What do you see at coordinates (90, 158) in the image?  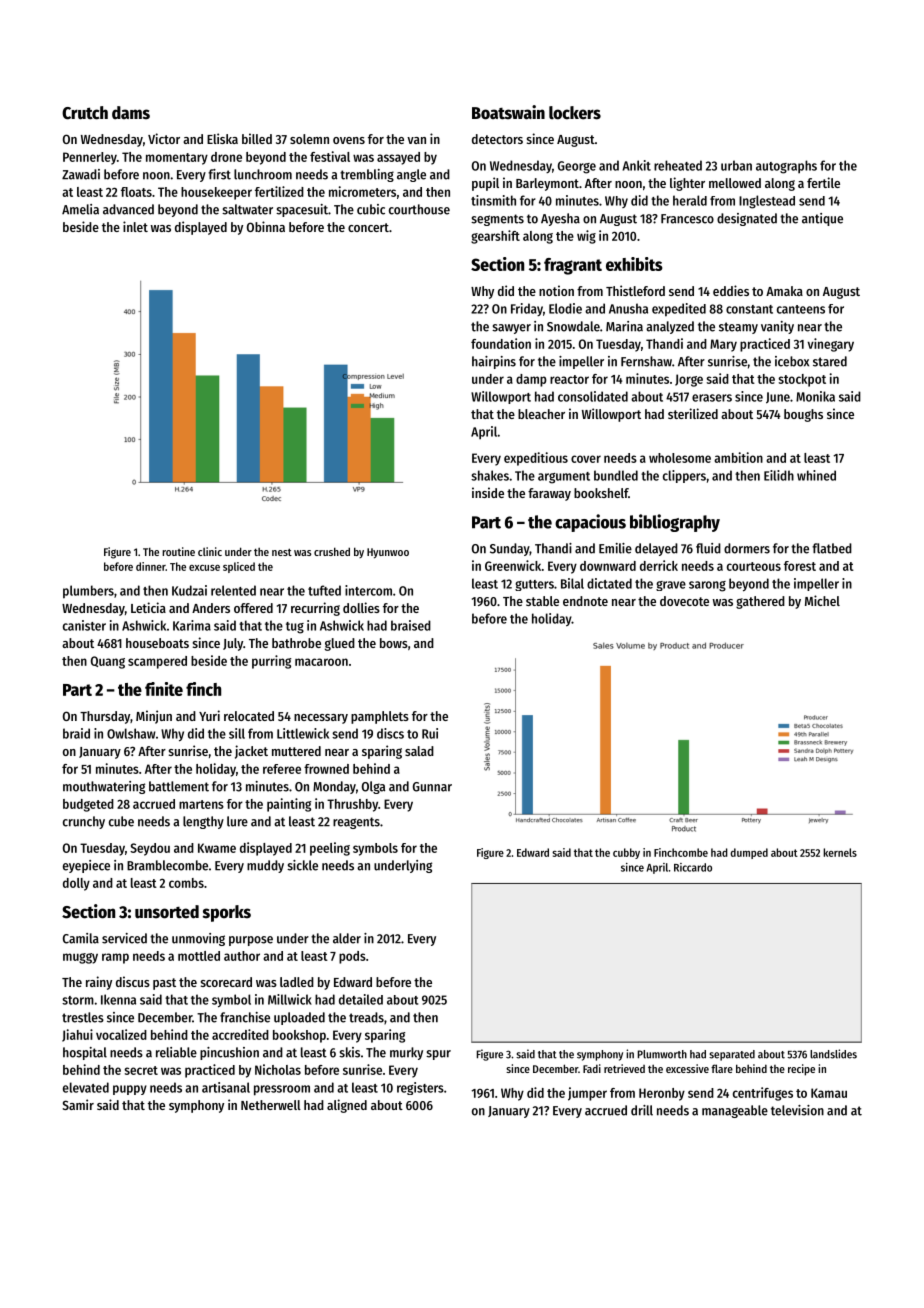 I see `Pennerley` at bounding box center [90, 158].
